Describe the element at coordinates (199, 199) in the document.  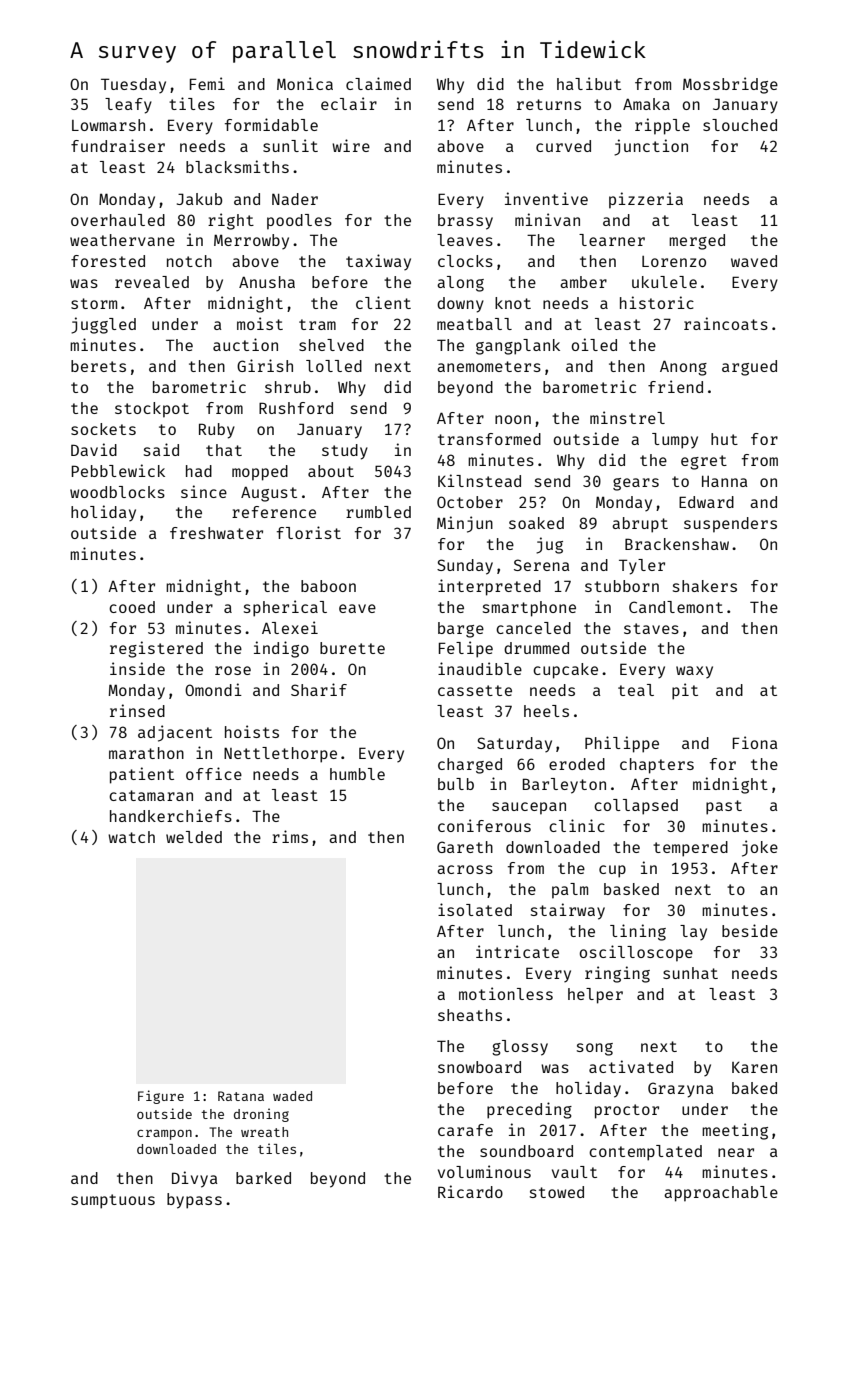
I see `Jakub` at that location.
